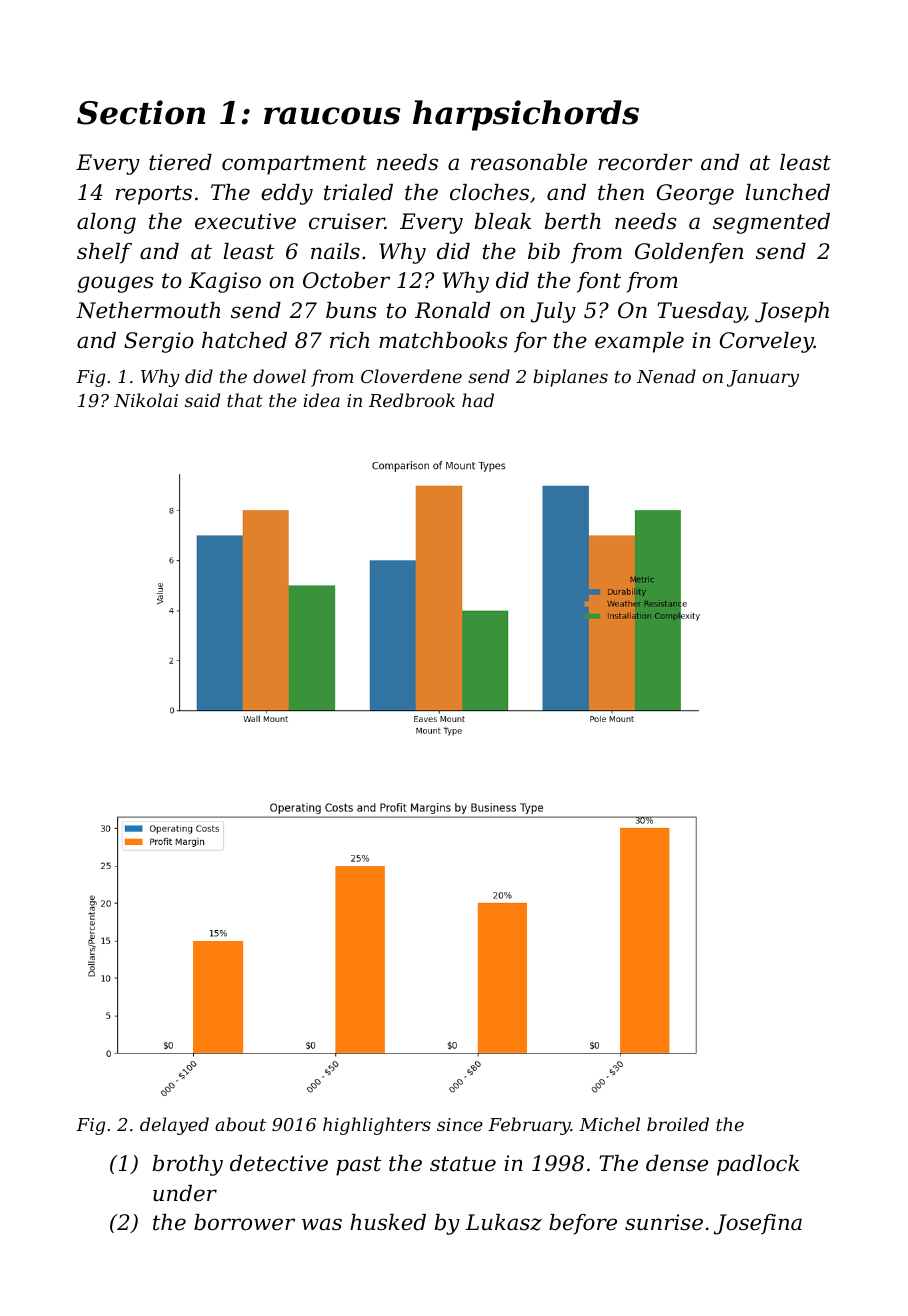  What do you see at coordinates (240, 1124) in the screenshot?
I see `about` at bounding box center [240, 1124].
